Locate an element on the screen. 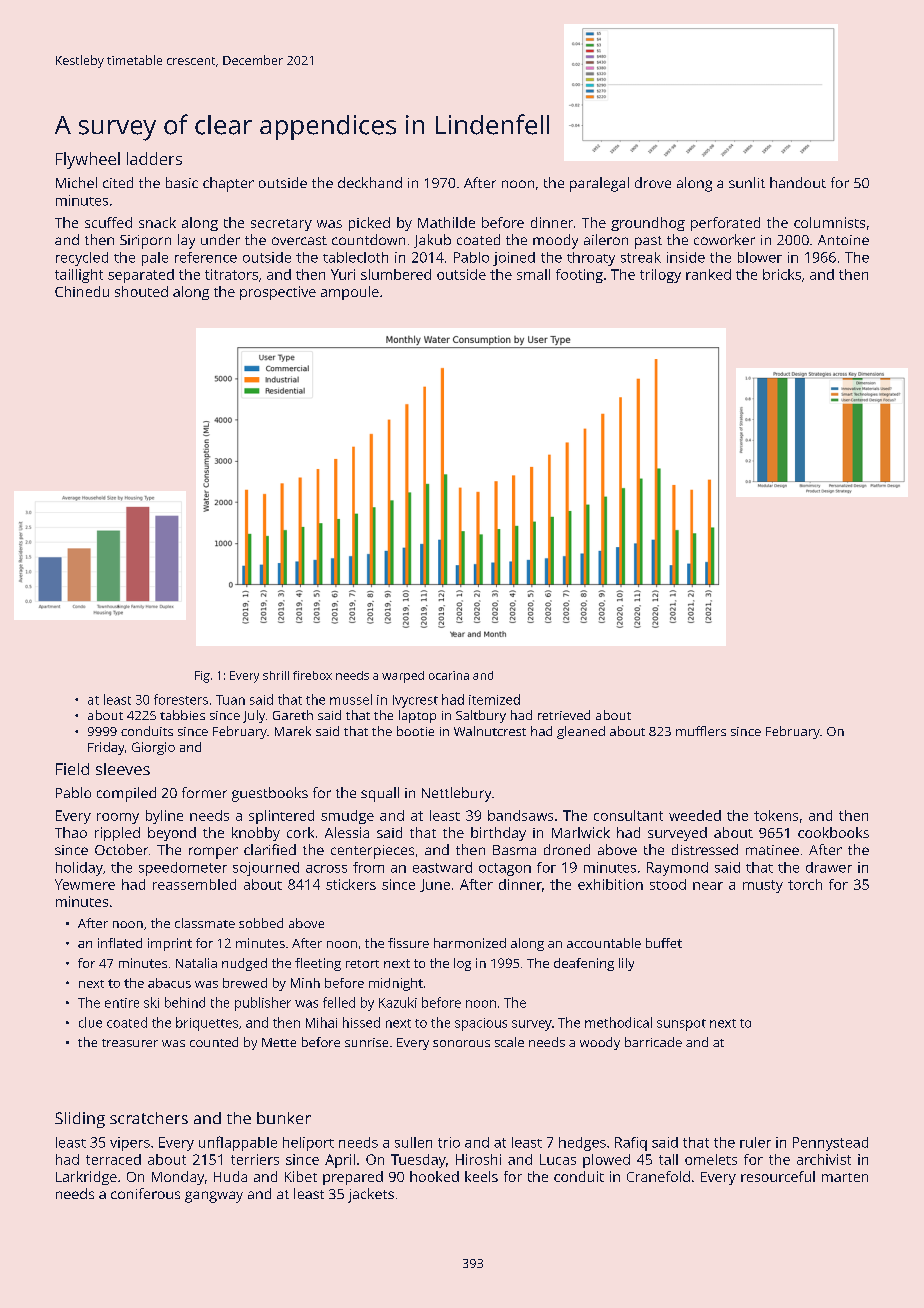 The height and width of the screenshot is (1308, 924). Alessia is located at coordinates (347, 832).
